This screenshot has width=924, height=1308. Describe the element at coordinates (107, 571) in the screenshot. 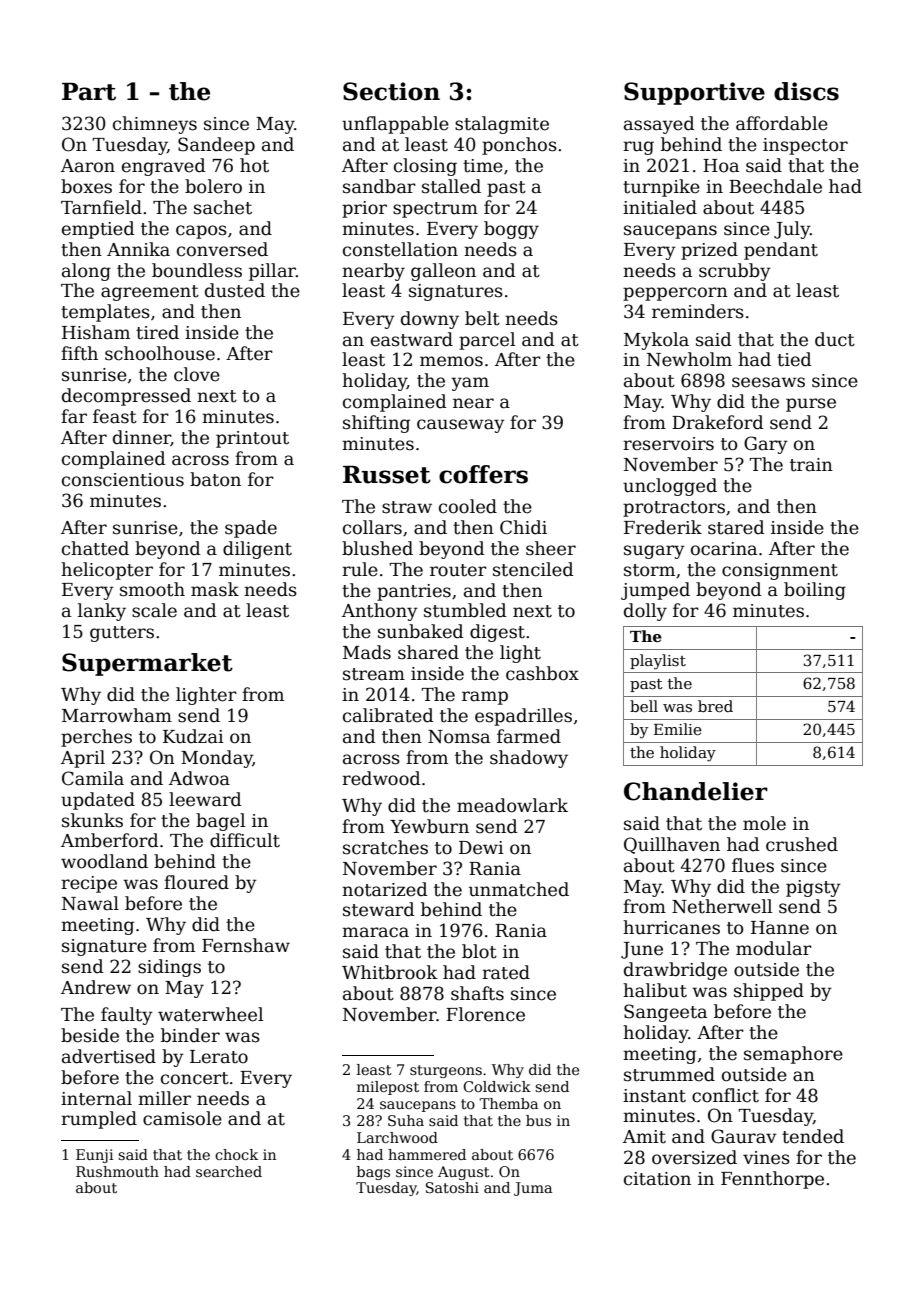

I see `helicopter` at that location.
